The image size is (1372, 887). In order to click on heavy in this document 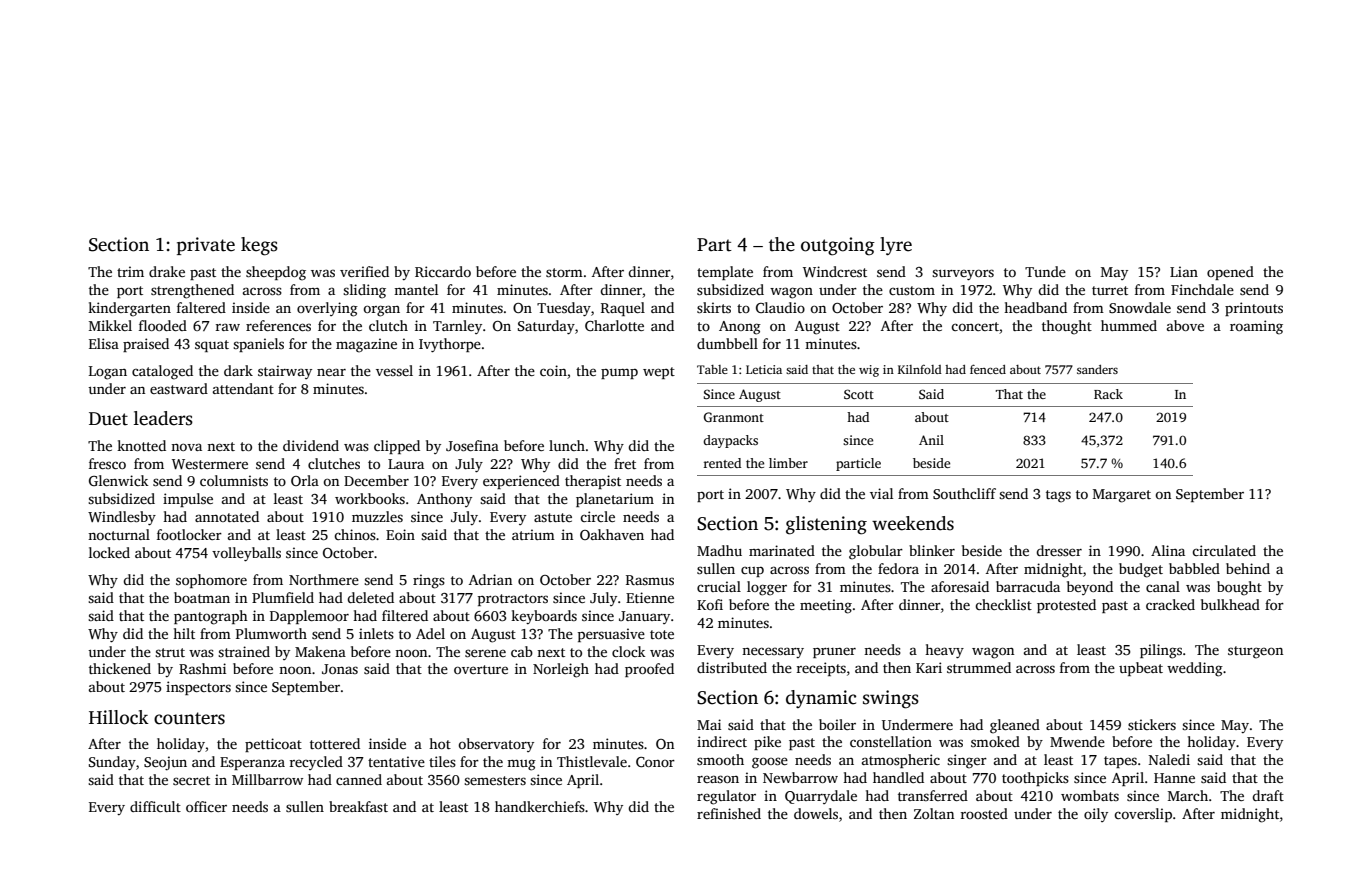, I will do `click(944, 651)`.
